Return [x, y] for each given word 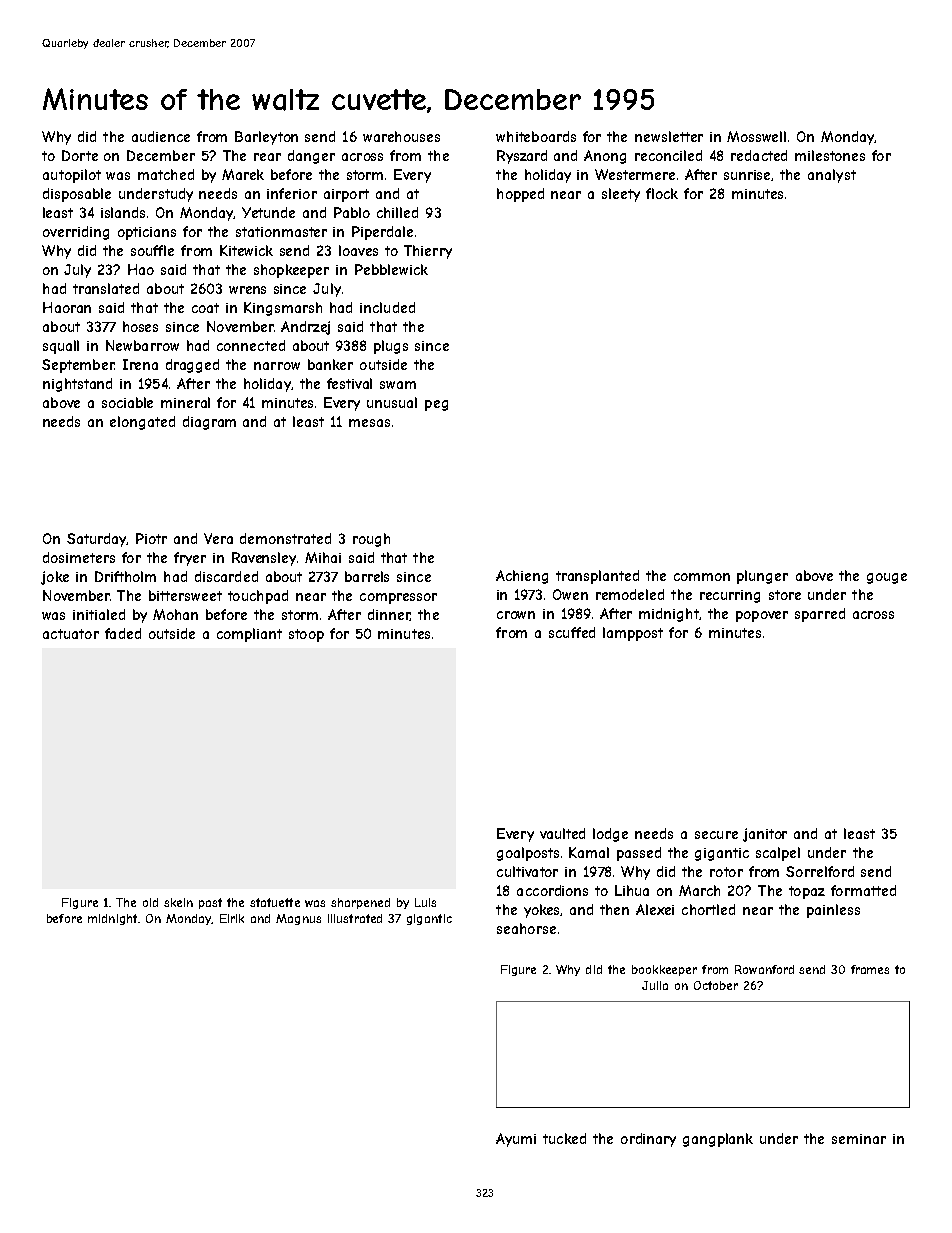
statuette [275, 902]
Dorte [80, 155]
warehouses [401, 136]
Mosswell [756, 136]
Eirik [232, 918]
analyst [832, 176]
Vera [218, 538]
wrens [247, 290]
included [387, 307]
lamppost [633, 634]
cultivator [527, 871]
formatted [863, 890]
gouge [887, 578]
